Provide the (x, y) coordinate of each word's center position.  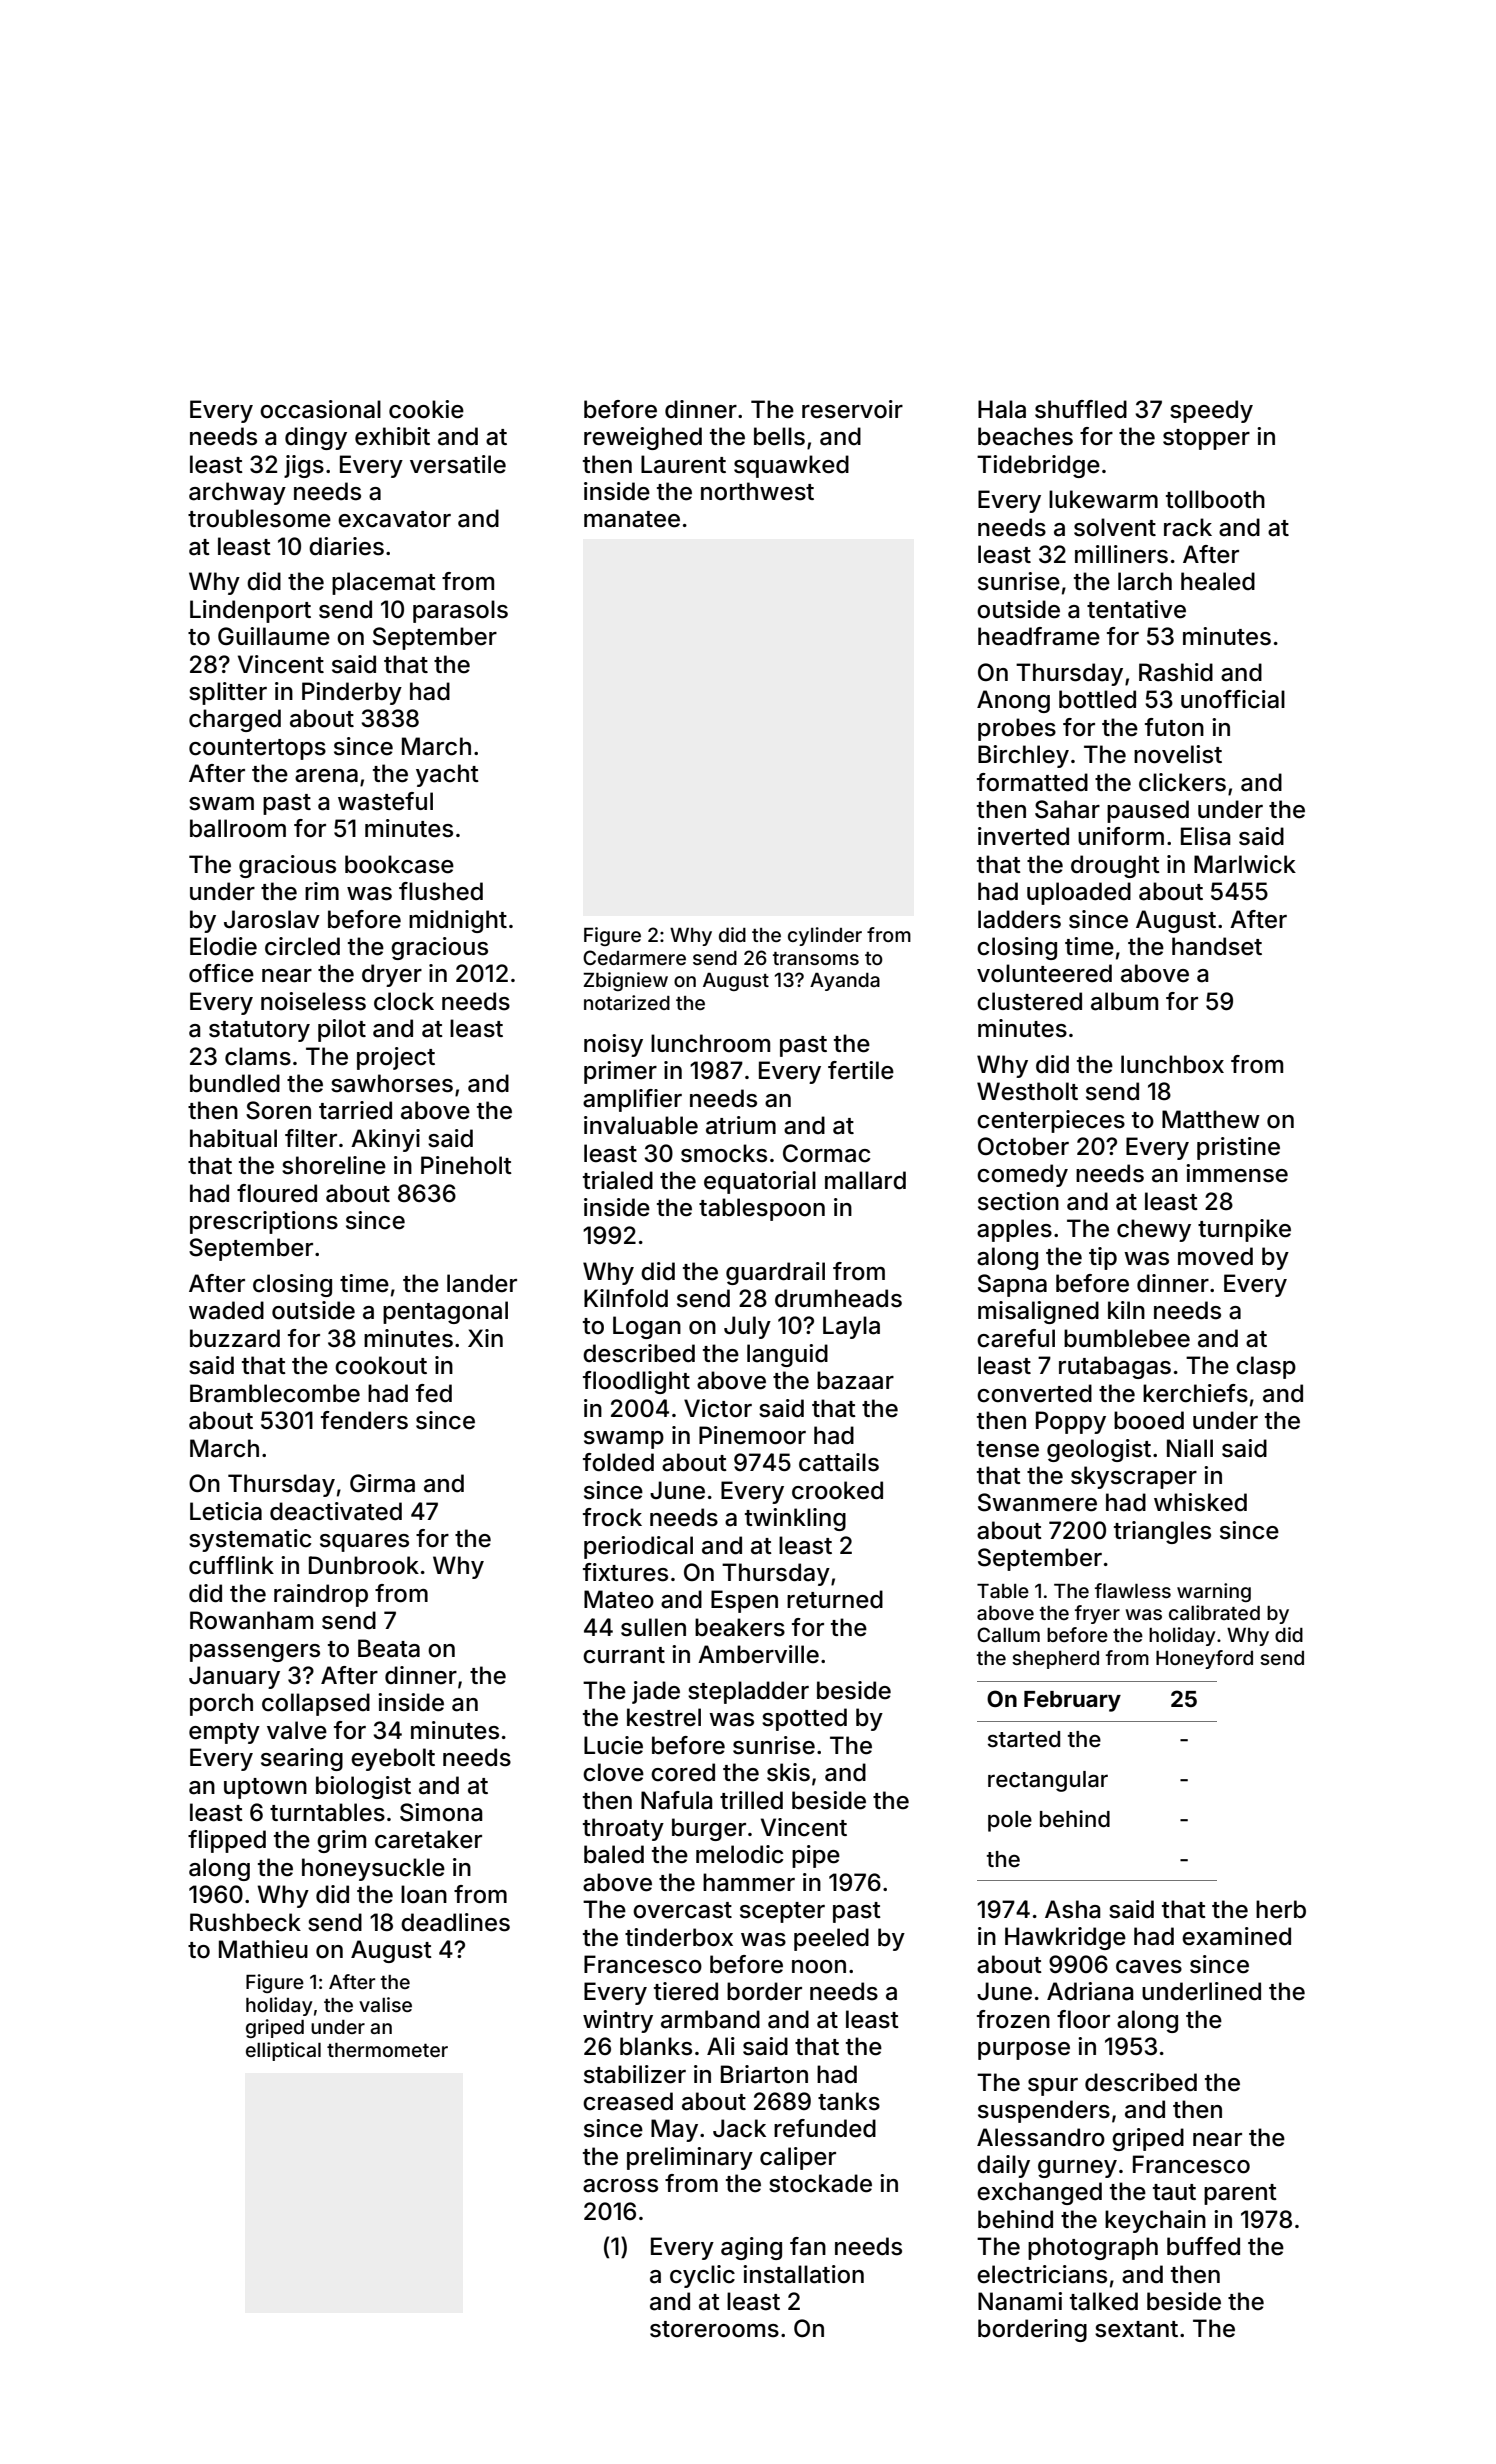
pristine (1238, 1148)
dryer (392, 975)
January (234, 1677)
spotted (804, 1719)
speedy (1211, 411)
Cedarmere (634, 957)
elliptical (283, 2051)
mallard (865, 1180)
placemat (384, 583)
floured (277, 1193)
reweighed (643, 438)
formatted (1032, 782)
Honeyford (1204, 1659)
